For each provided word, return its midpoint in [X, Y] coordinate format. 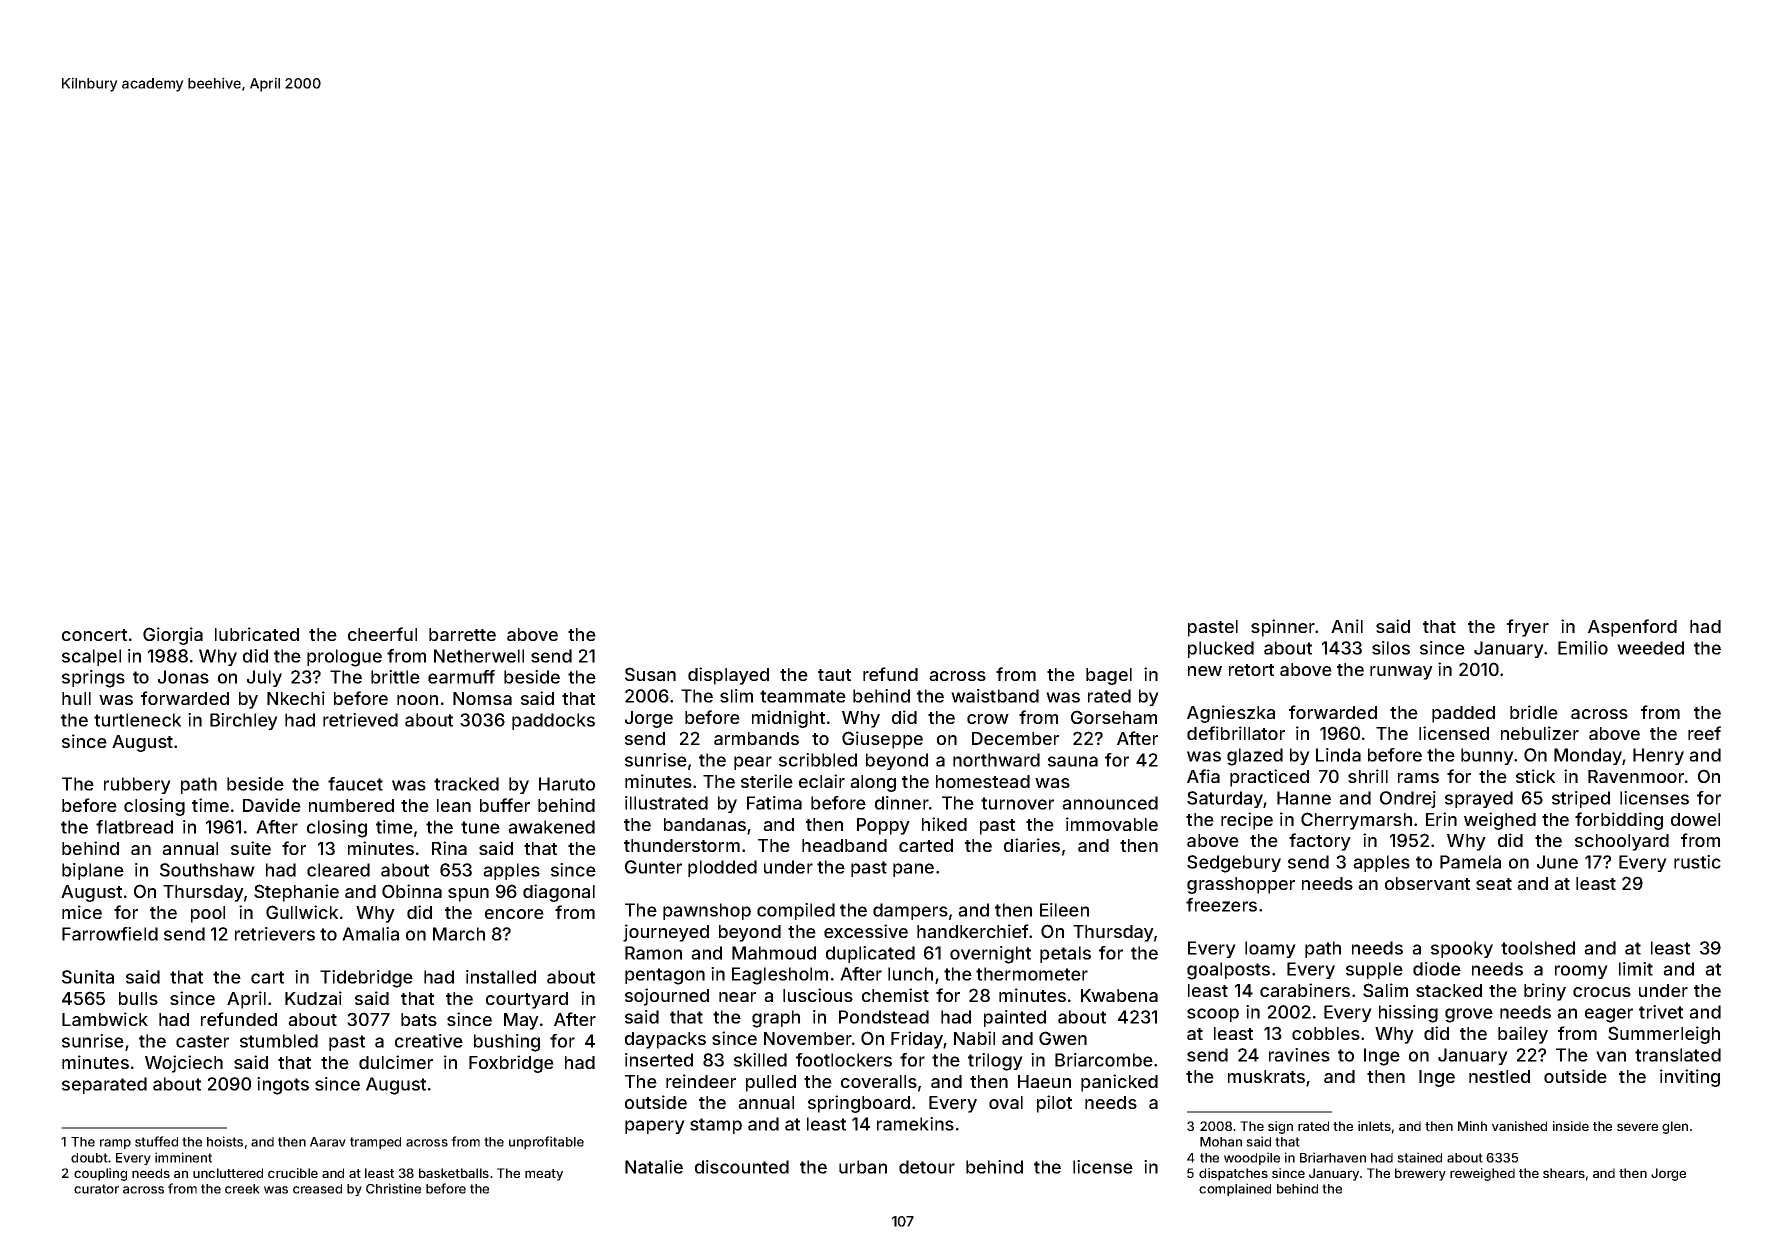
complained [1235, 1189]
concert [94, 635]
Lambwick [105, 1019]
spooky [1462, 949]
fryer [1528, 628]
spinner [1283, 628]
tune [480, 827]
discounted [742, 1167]
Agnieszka [1231, 714]
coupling [100, 1174]
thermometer [1032, 974]
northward [996, 760]
